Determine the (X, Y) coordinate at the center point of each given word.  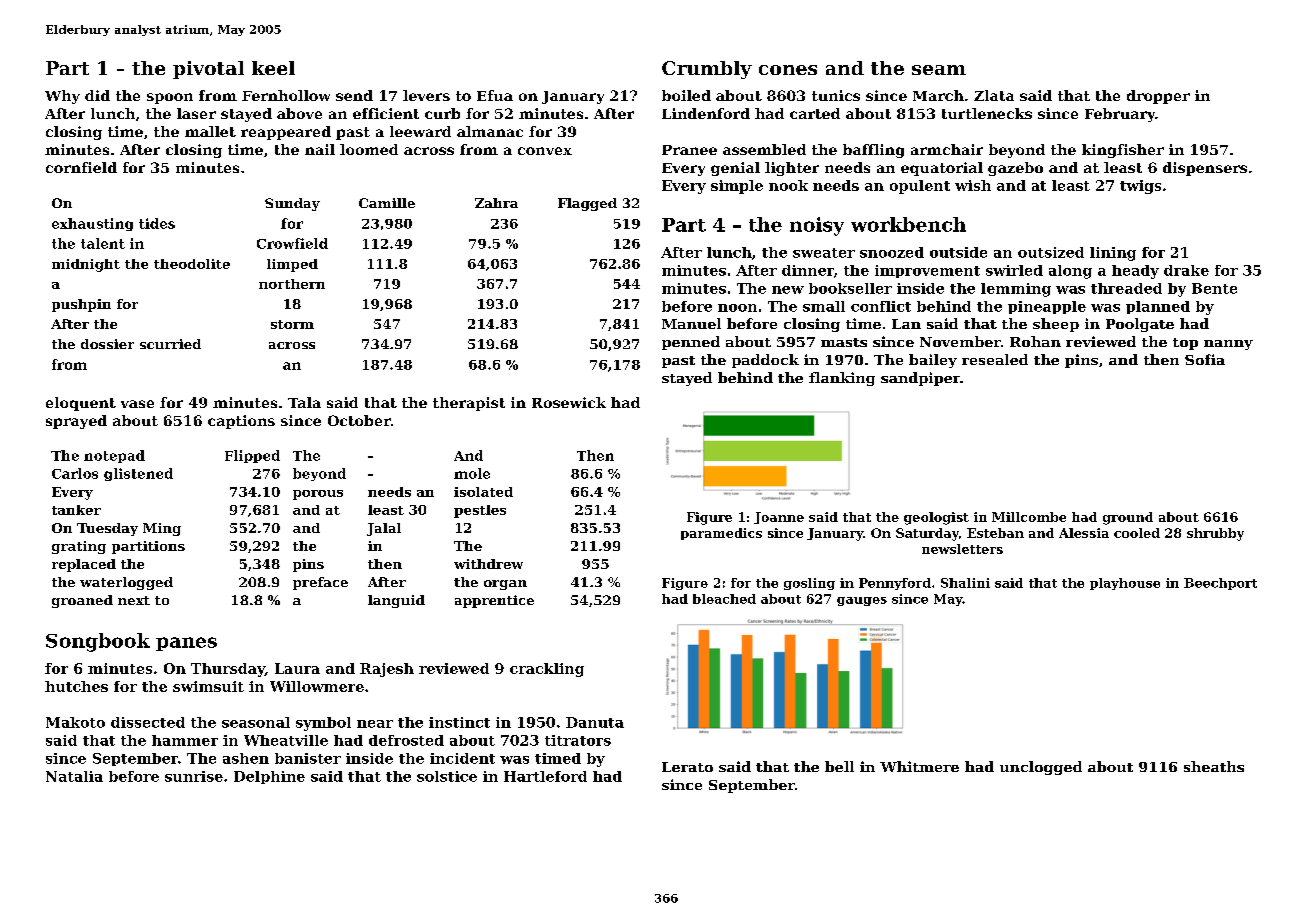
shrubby (1215, 534)
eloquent (81, 404)
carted (815, 113)
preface (320, 583)
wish (973, 185)
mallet (210, 131)
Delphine (269, 777)
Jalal (384, 529)
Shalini (965, 583)
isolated (483, 492)
